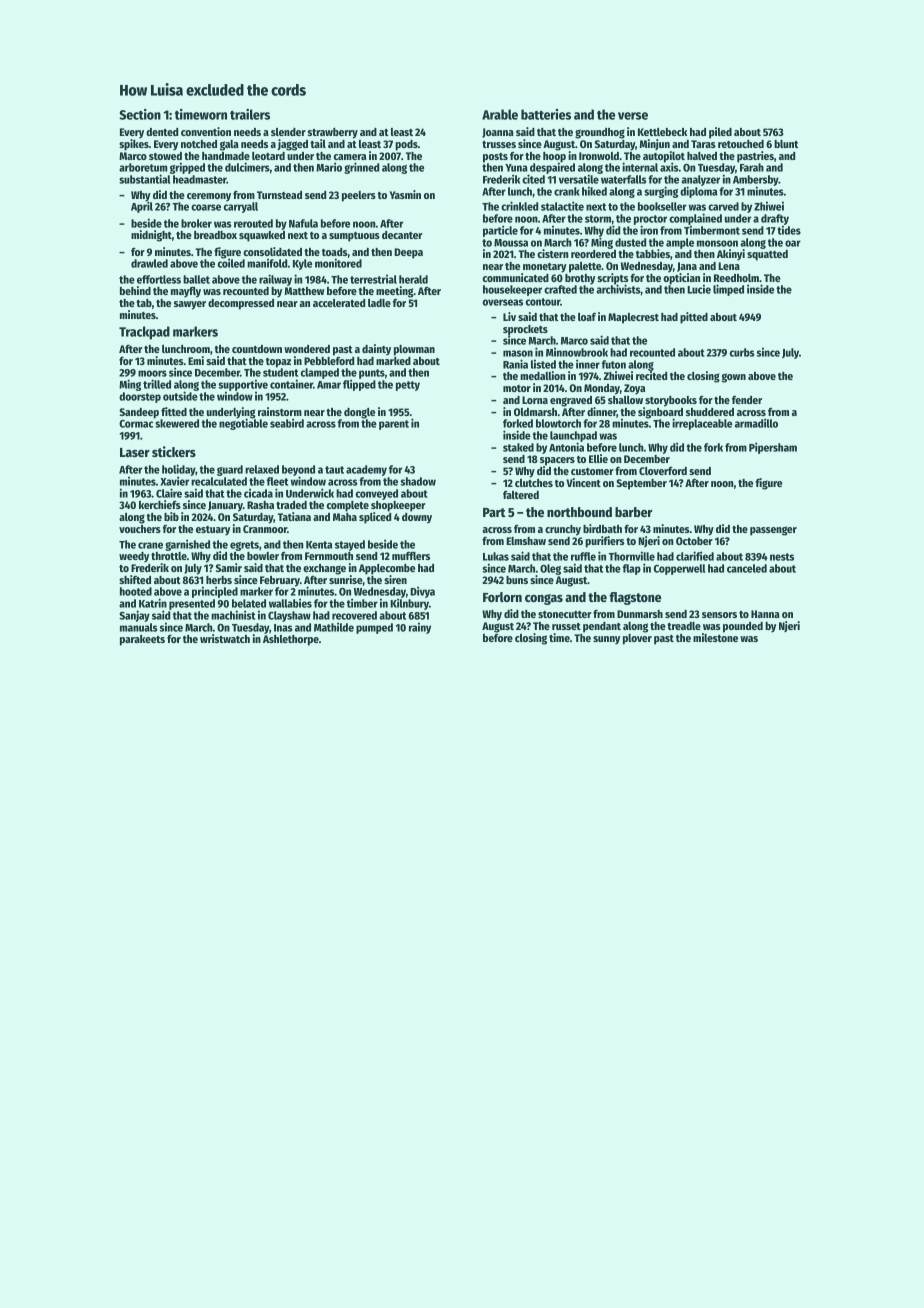 The image size is (924, 1308). I want to click on trailers, so click(250, 114).
